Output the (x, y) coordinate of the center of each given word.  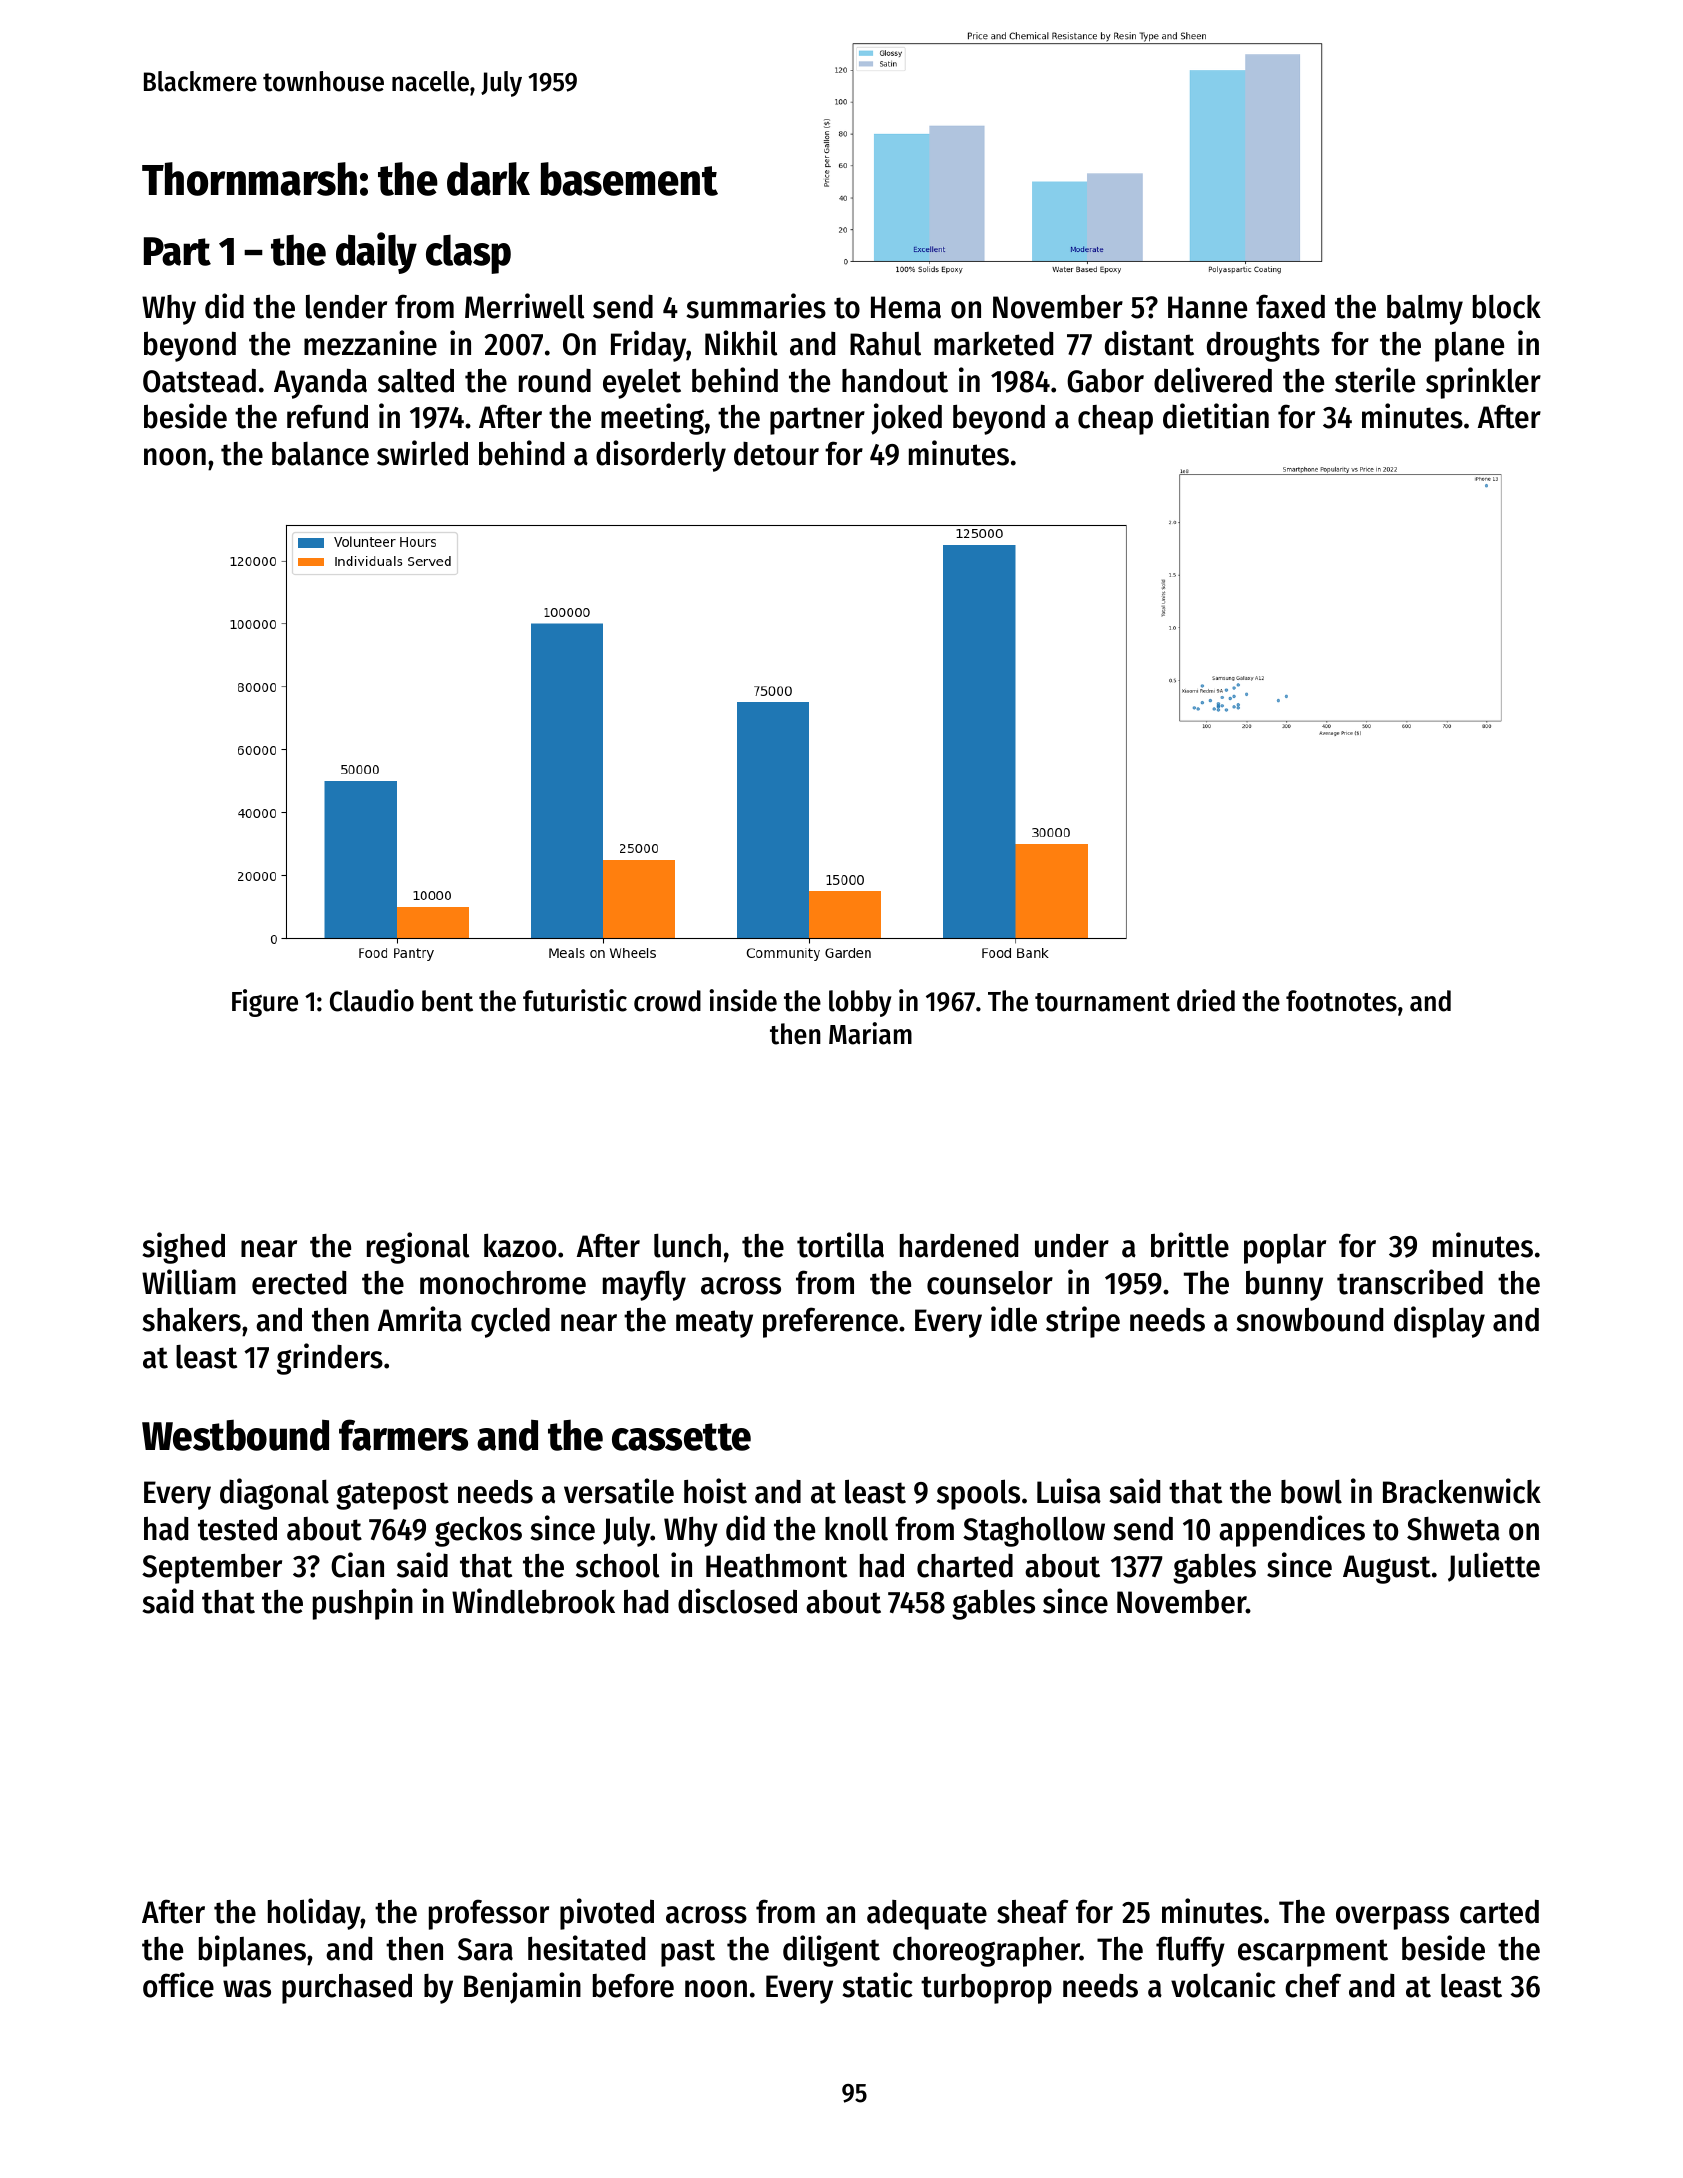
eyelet (642, 384)
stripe (1083, 1322)
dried (1206, 1000)
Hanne (1207, 307)
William (189, 1282)
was (247, 1989)
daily (376, 253)
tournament (1102, 1002)
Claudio (372, 1000)
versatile (619, 1491)
